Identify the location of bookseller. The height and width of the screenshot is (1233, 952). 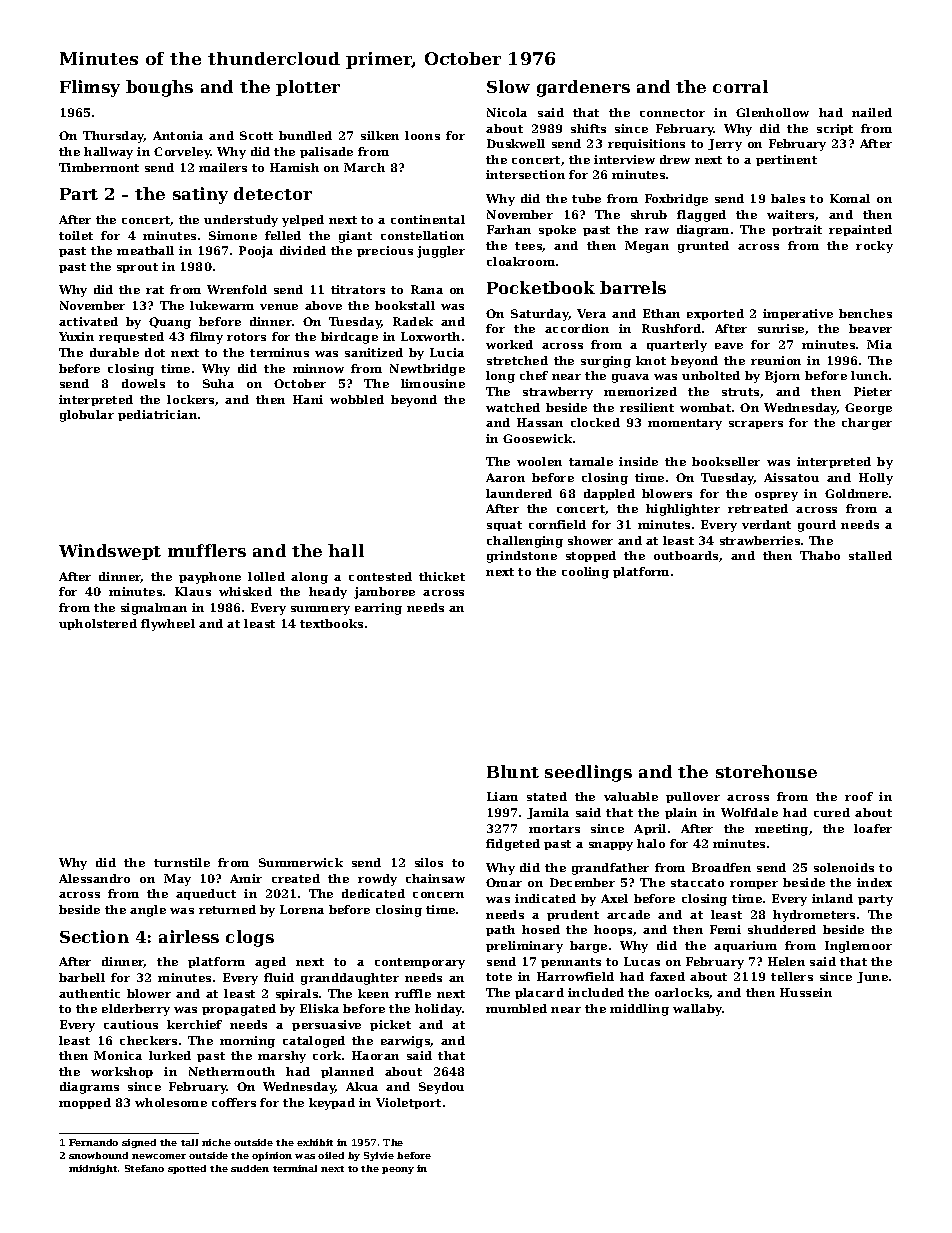
(726, 461).
